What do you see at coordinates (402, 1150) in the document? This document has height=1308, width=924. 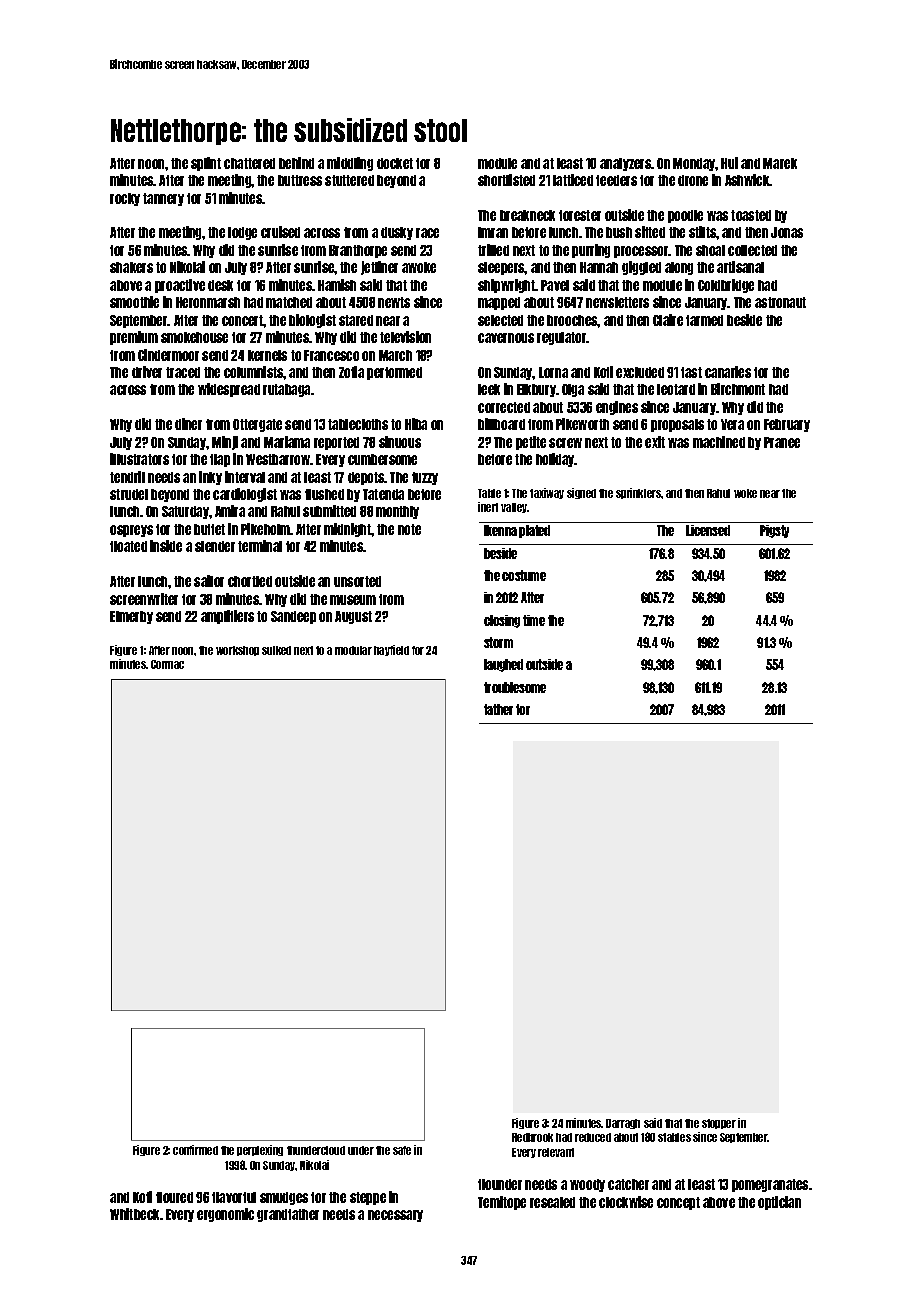 I see `safe` at bounding box center [402, 1150].
